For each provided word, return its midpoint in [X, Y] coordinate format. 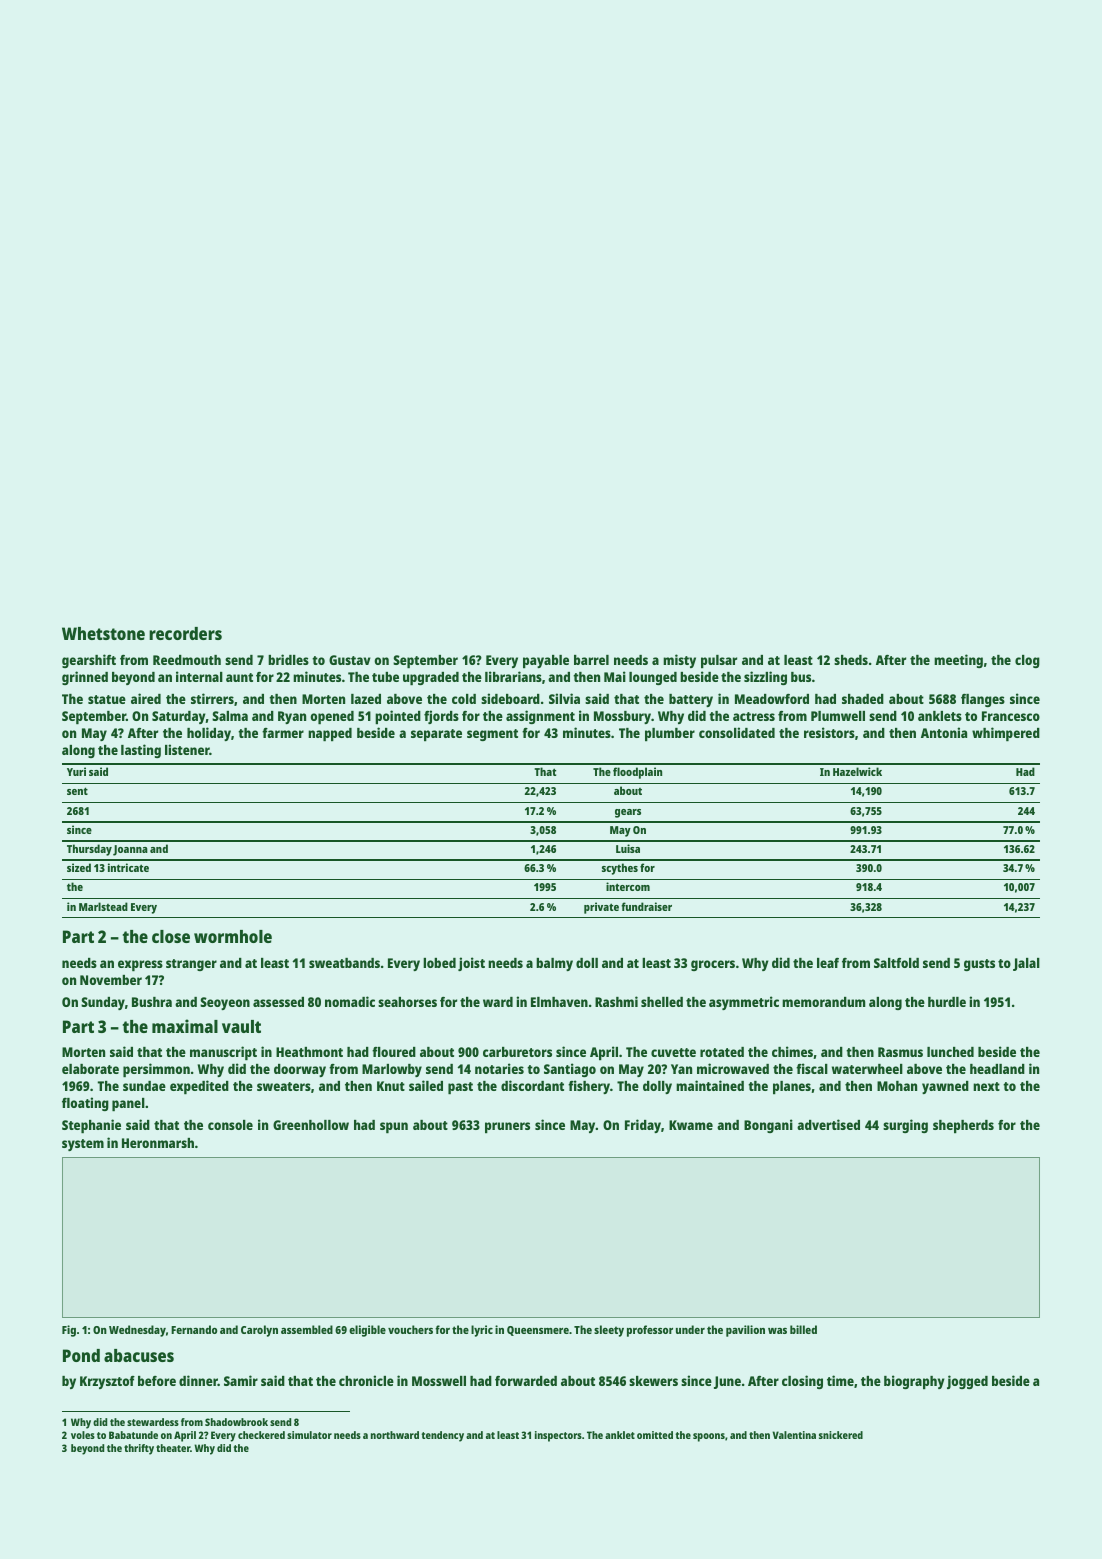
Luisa [628, 848]
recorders [185, 633]
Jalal [1026, 964]
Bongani [768, 1126]
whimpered [1006, 734]
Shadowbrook [236, 1422]
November [111, 980]
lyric [482, 1331]
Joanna [130, 850]
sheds [851, 660]
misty [679, 661]
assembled [307, 1329]
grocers [713, 965]
